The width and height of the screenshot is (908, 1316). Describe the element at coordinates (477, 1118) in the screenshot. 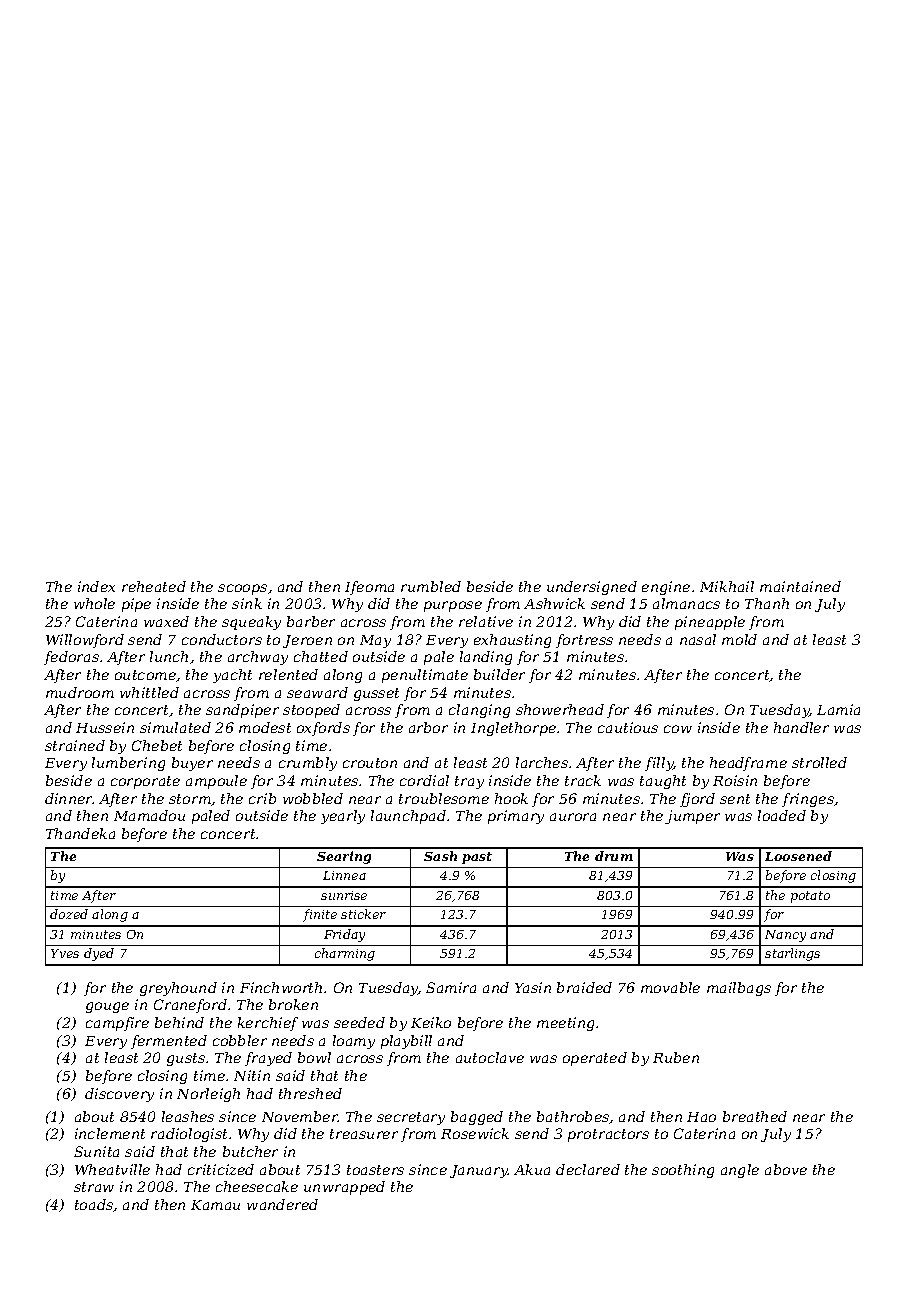

I see `bagged` at that location.
